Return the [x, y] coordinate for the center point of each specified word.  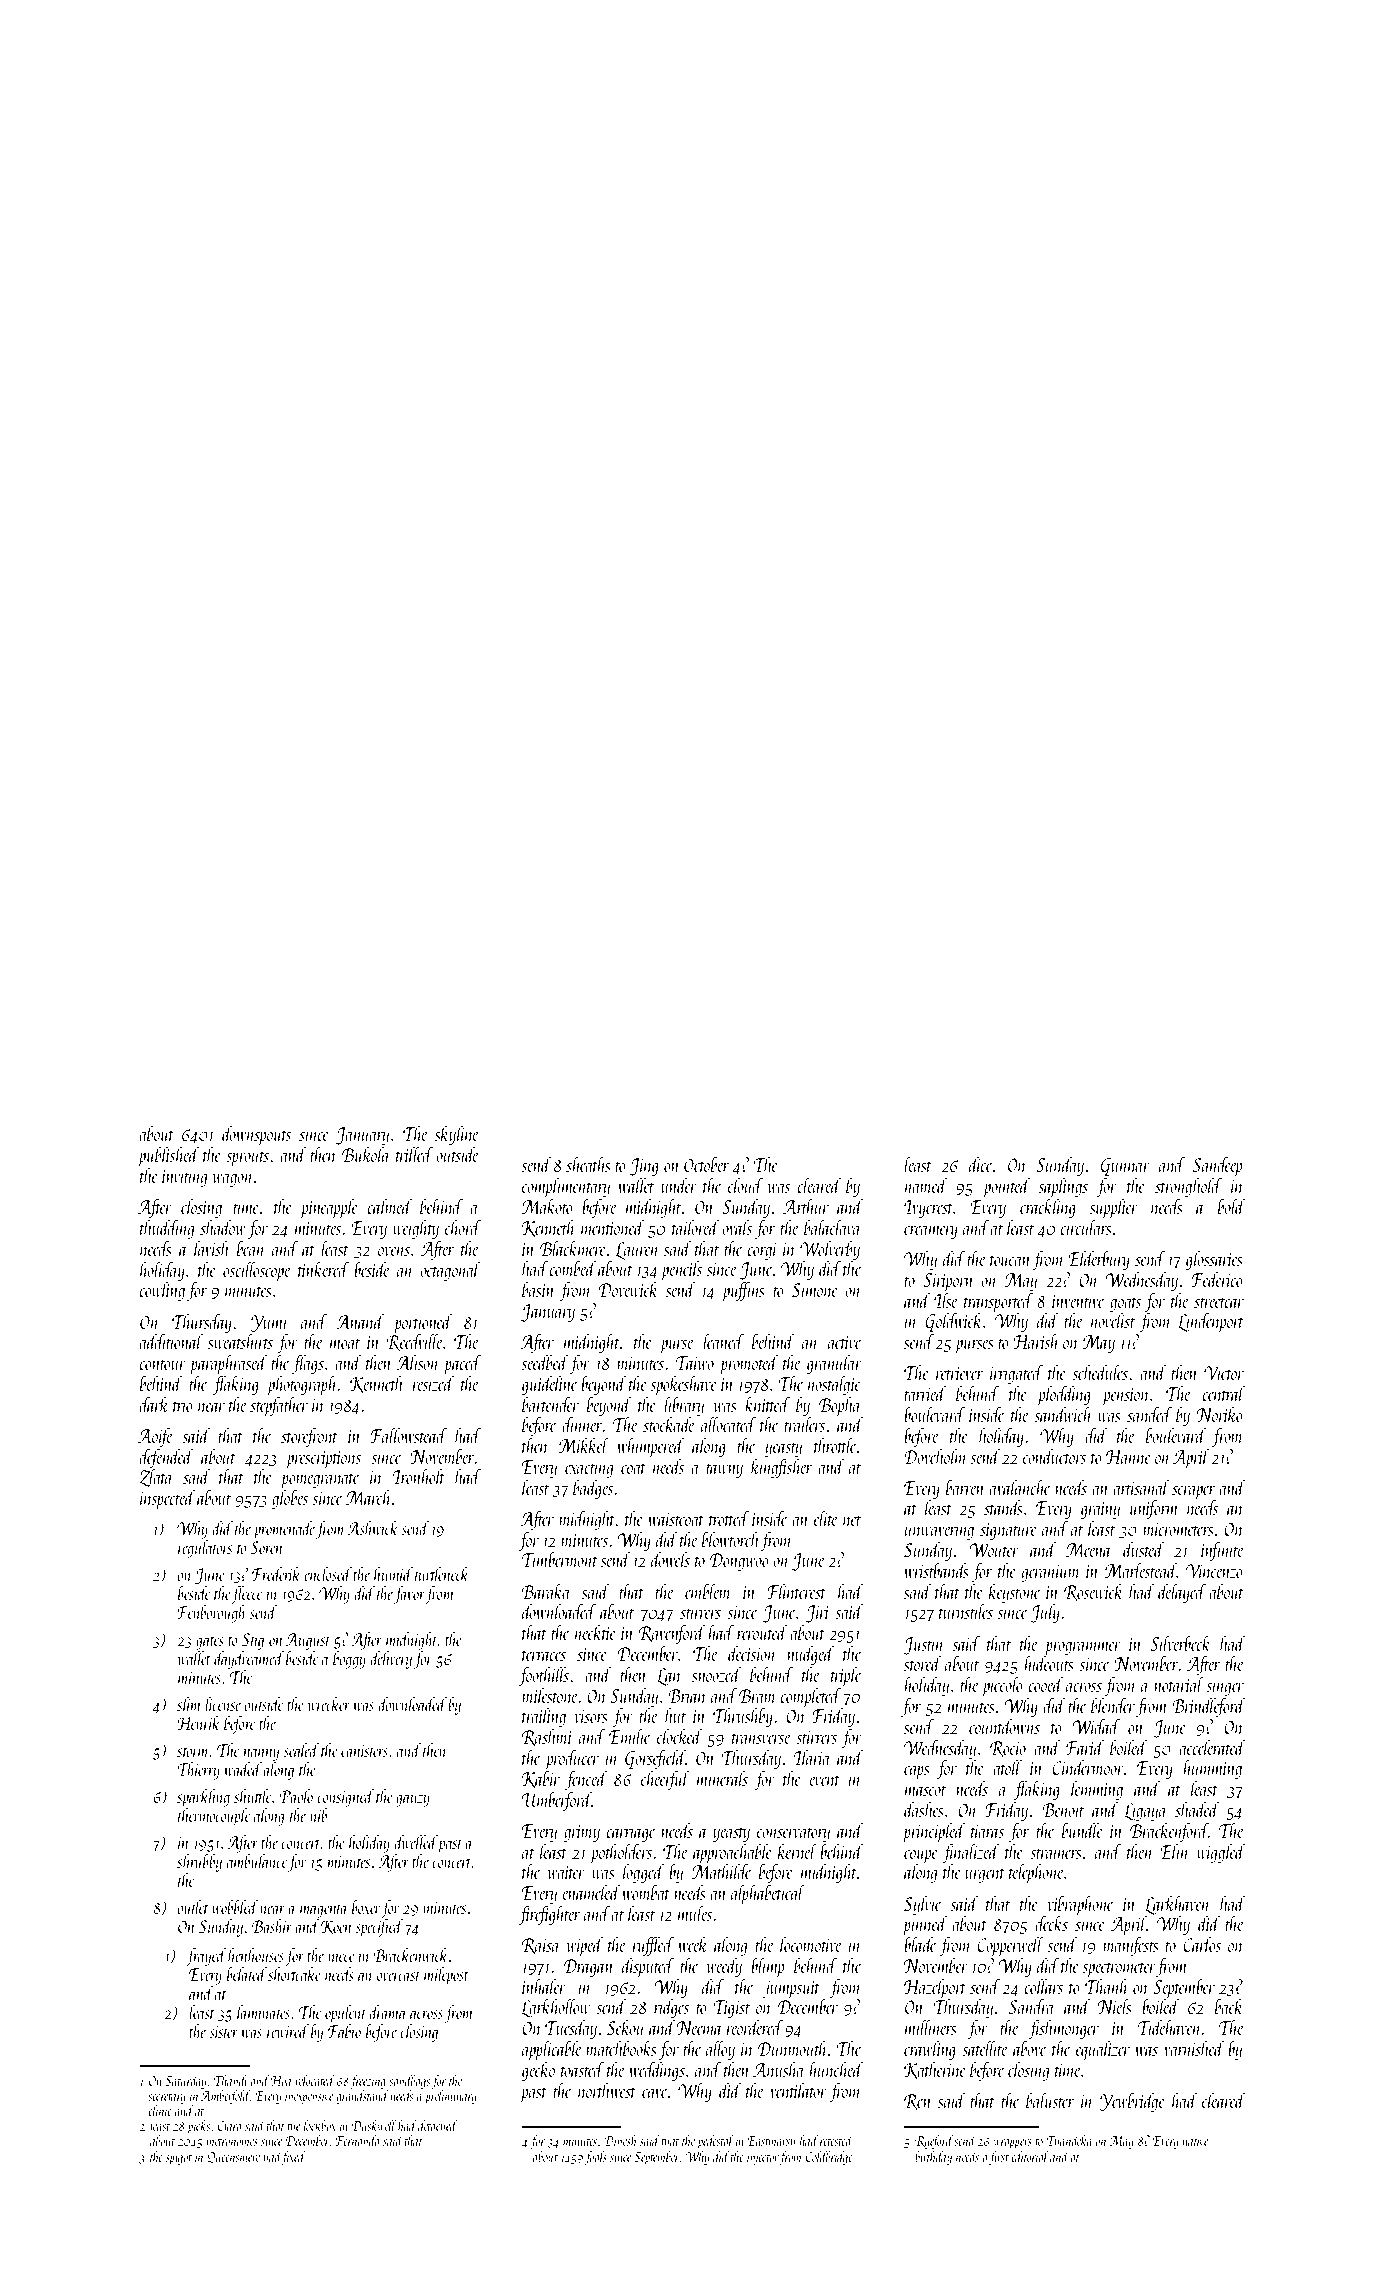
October [707, 1164]
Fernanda [357, 2140]
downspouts [256, 1135]
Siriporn [948, 1282]
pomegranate [320, 1481]
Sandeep [1217, 1166]
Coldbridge [829, 2158]
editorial [1030, 2156]
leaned [723, 1341]
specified [379, 1928]
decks [1051, 1923]
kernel [797, 1851]
